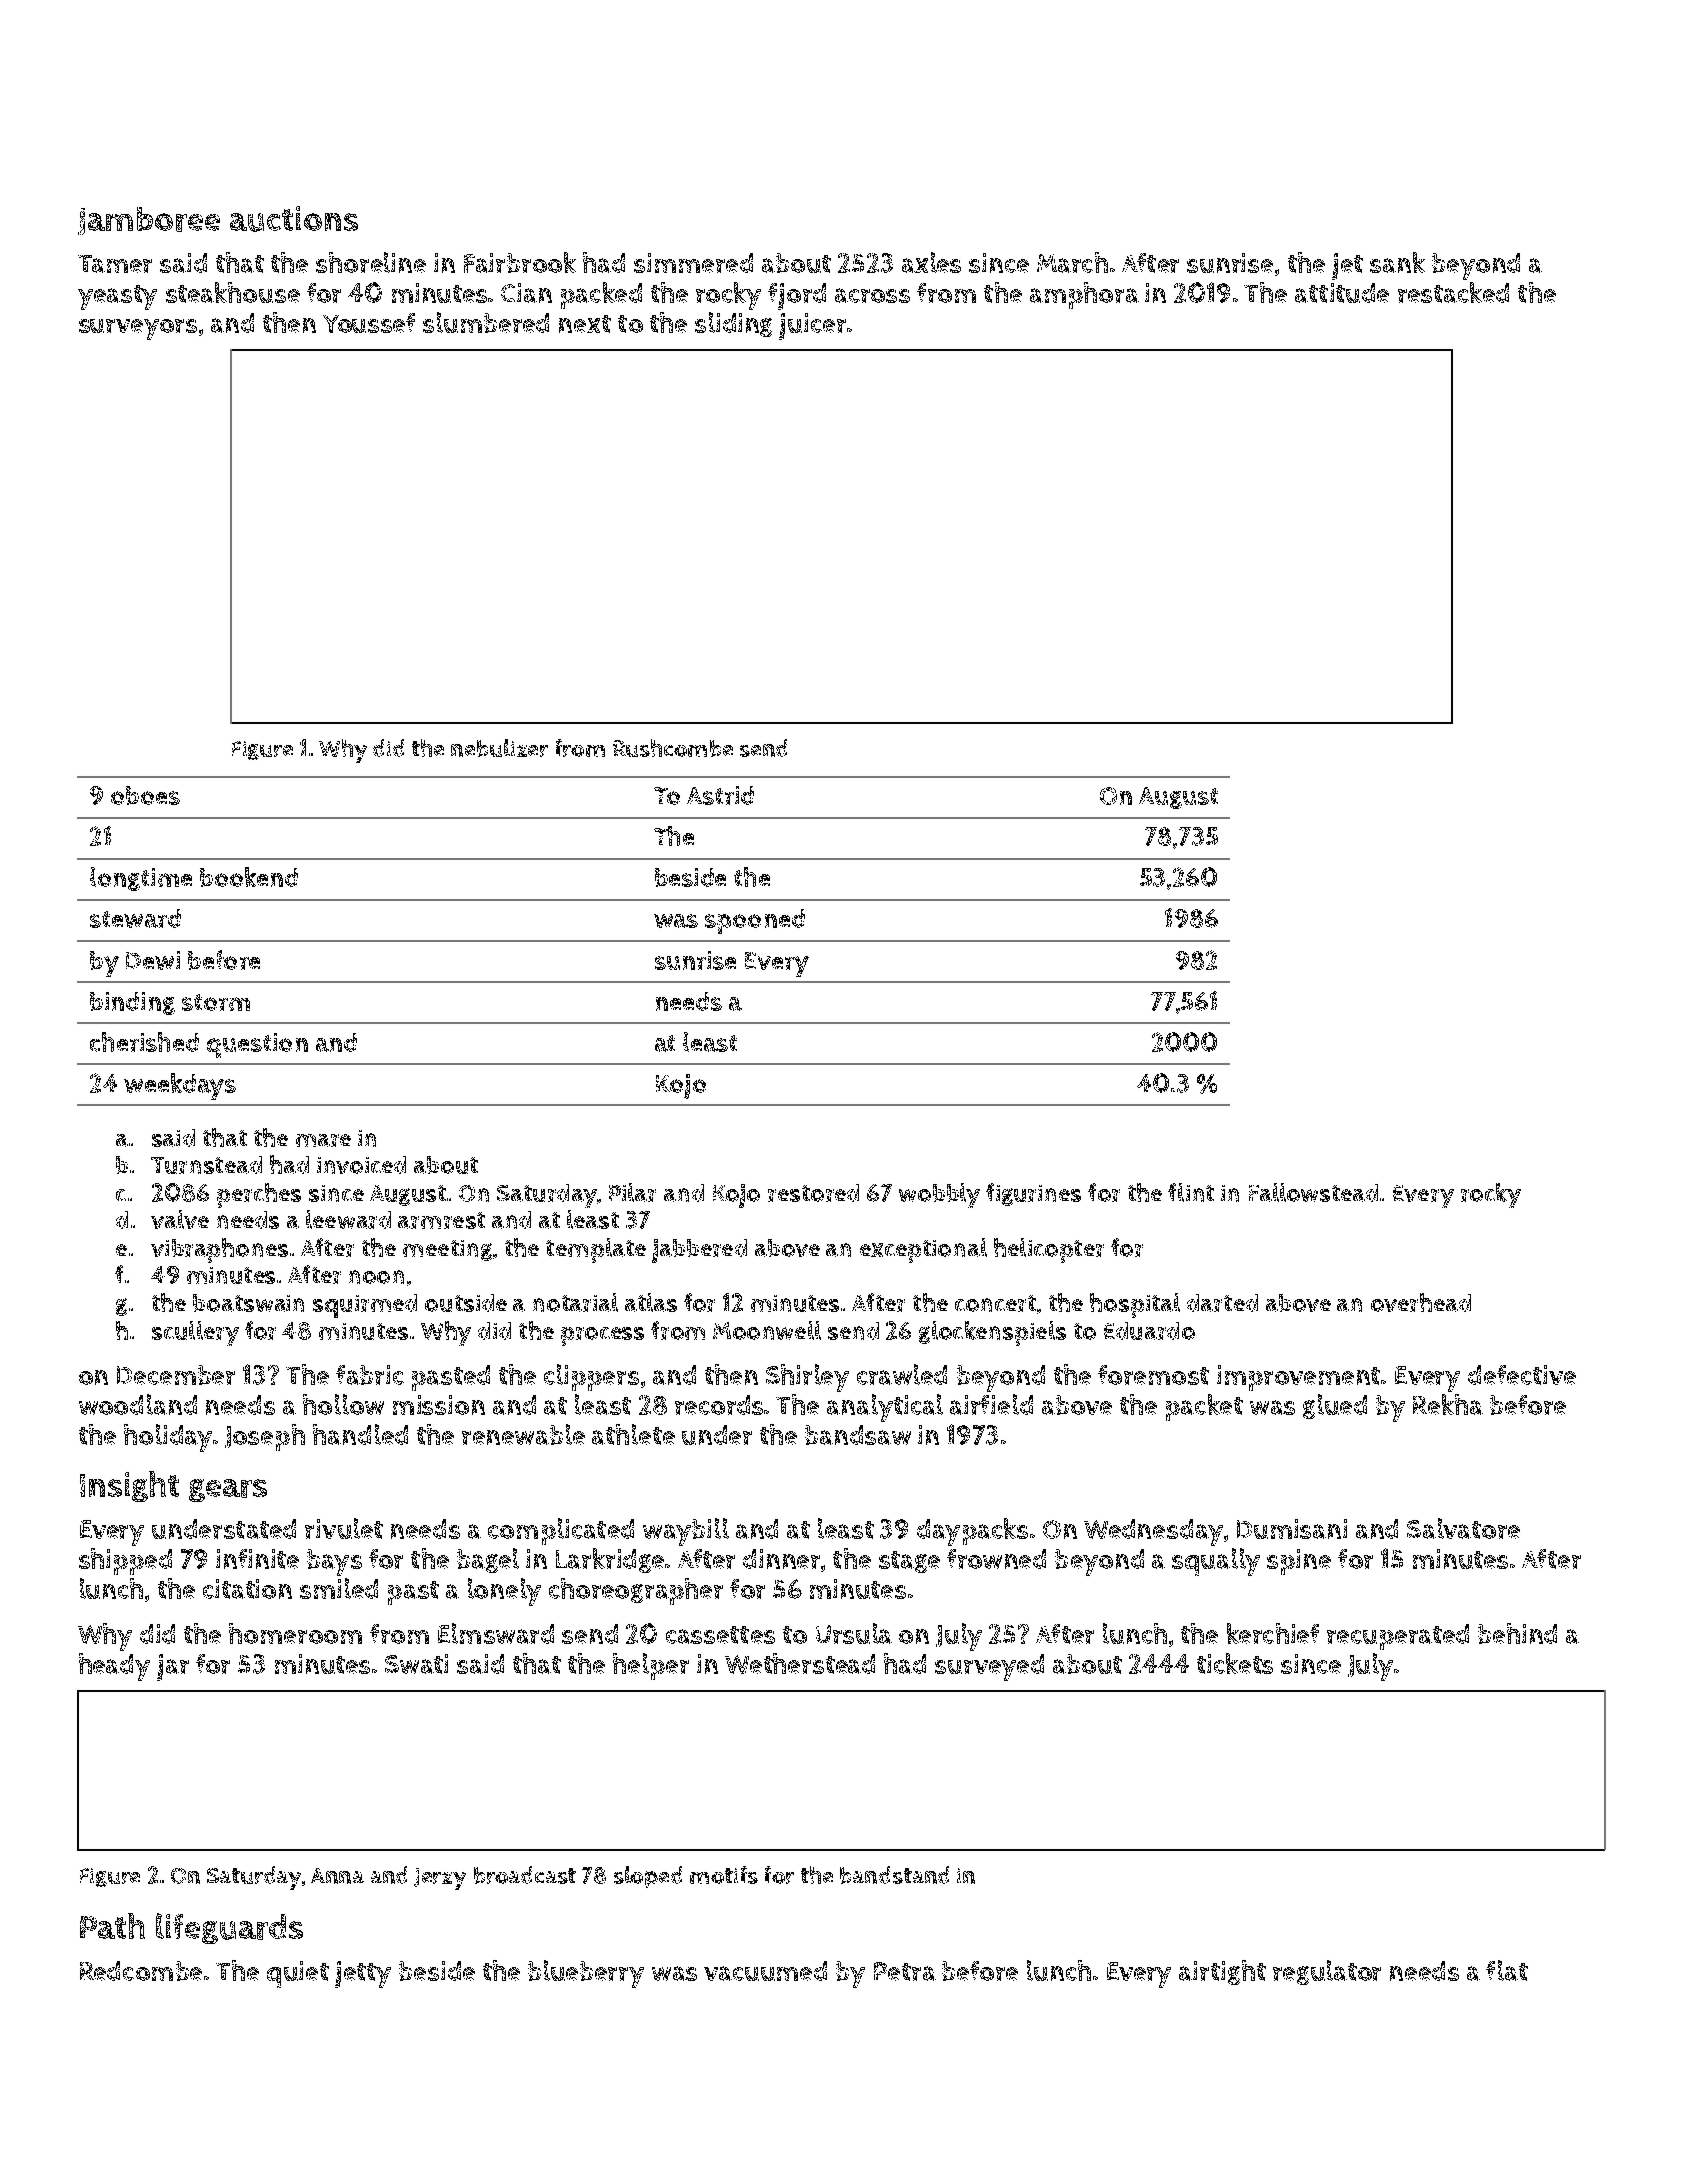 Image resolution: width=1683 pixels, height=2178 pixels. I want to click on Fallowstead, so click(1313, 1192).
